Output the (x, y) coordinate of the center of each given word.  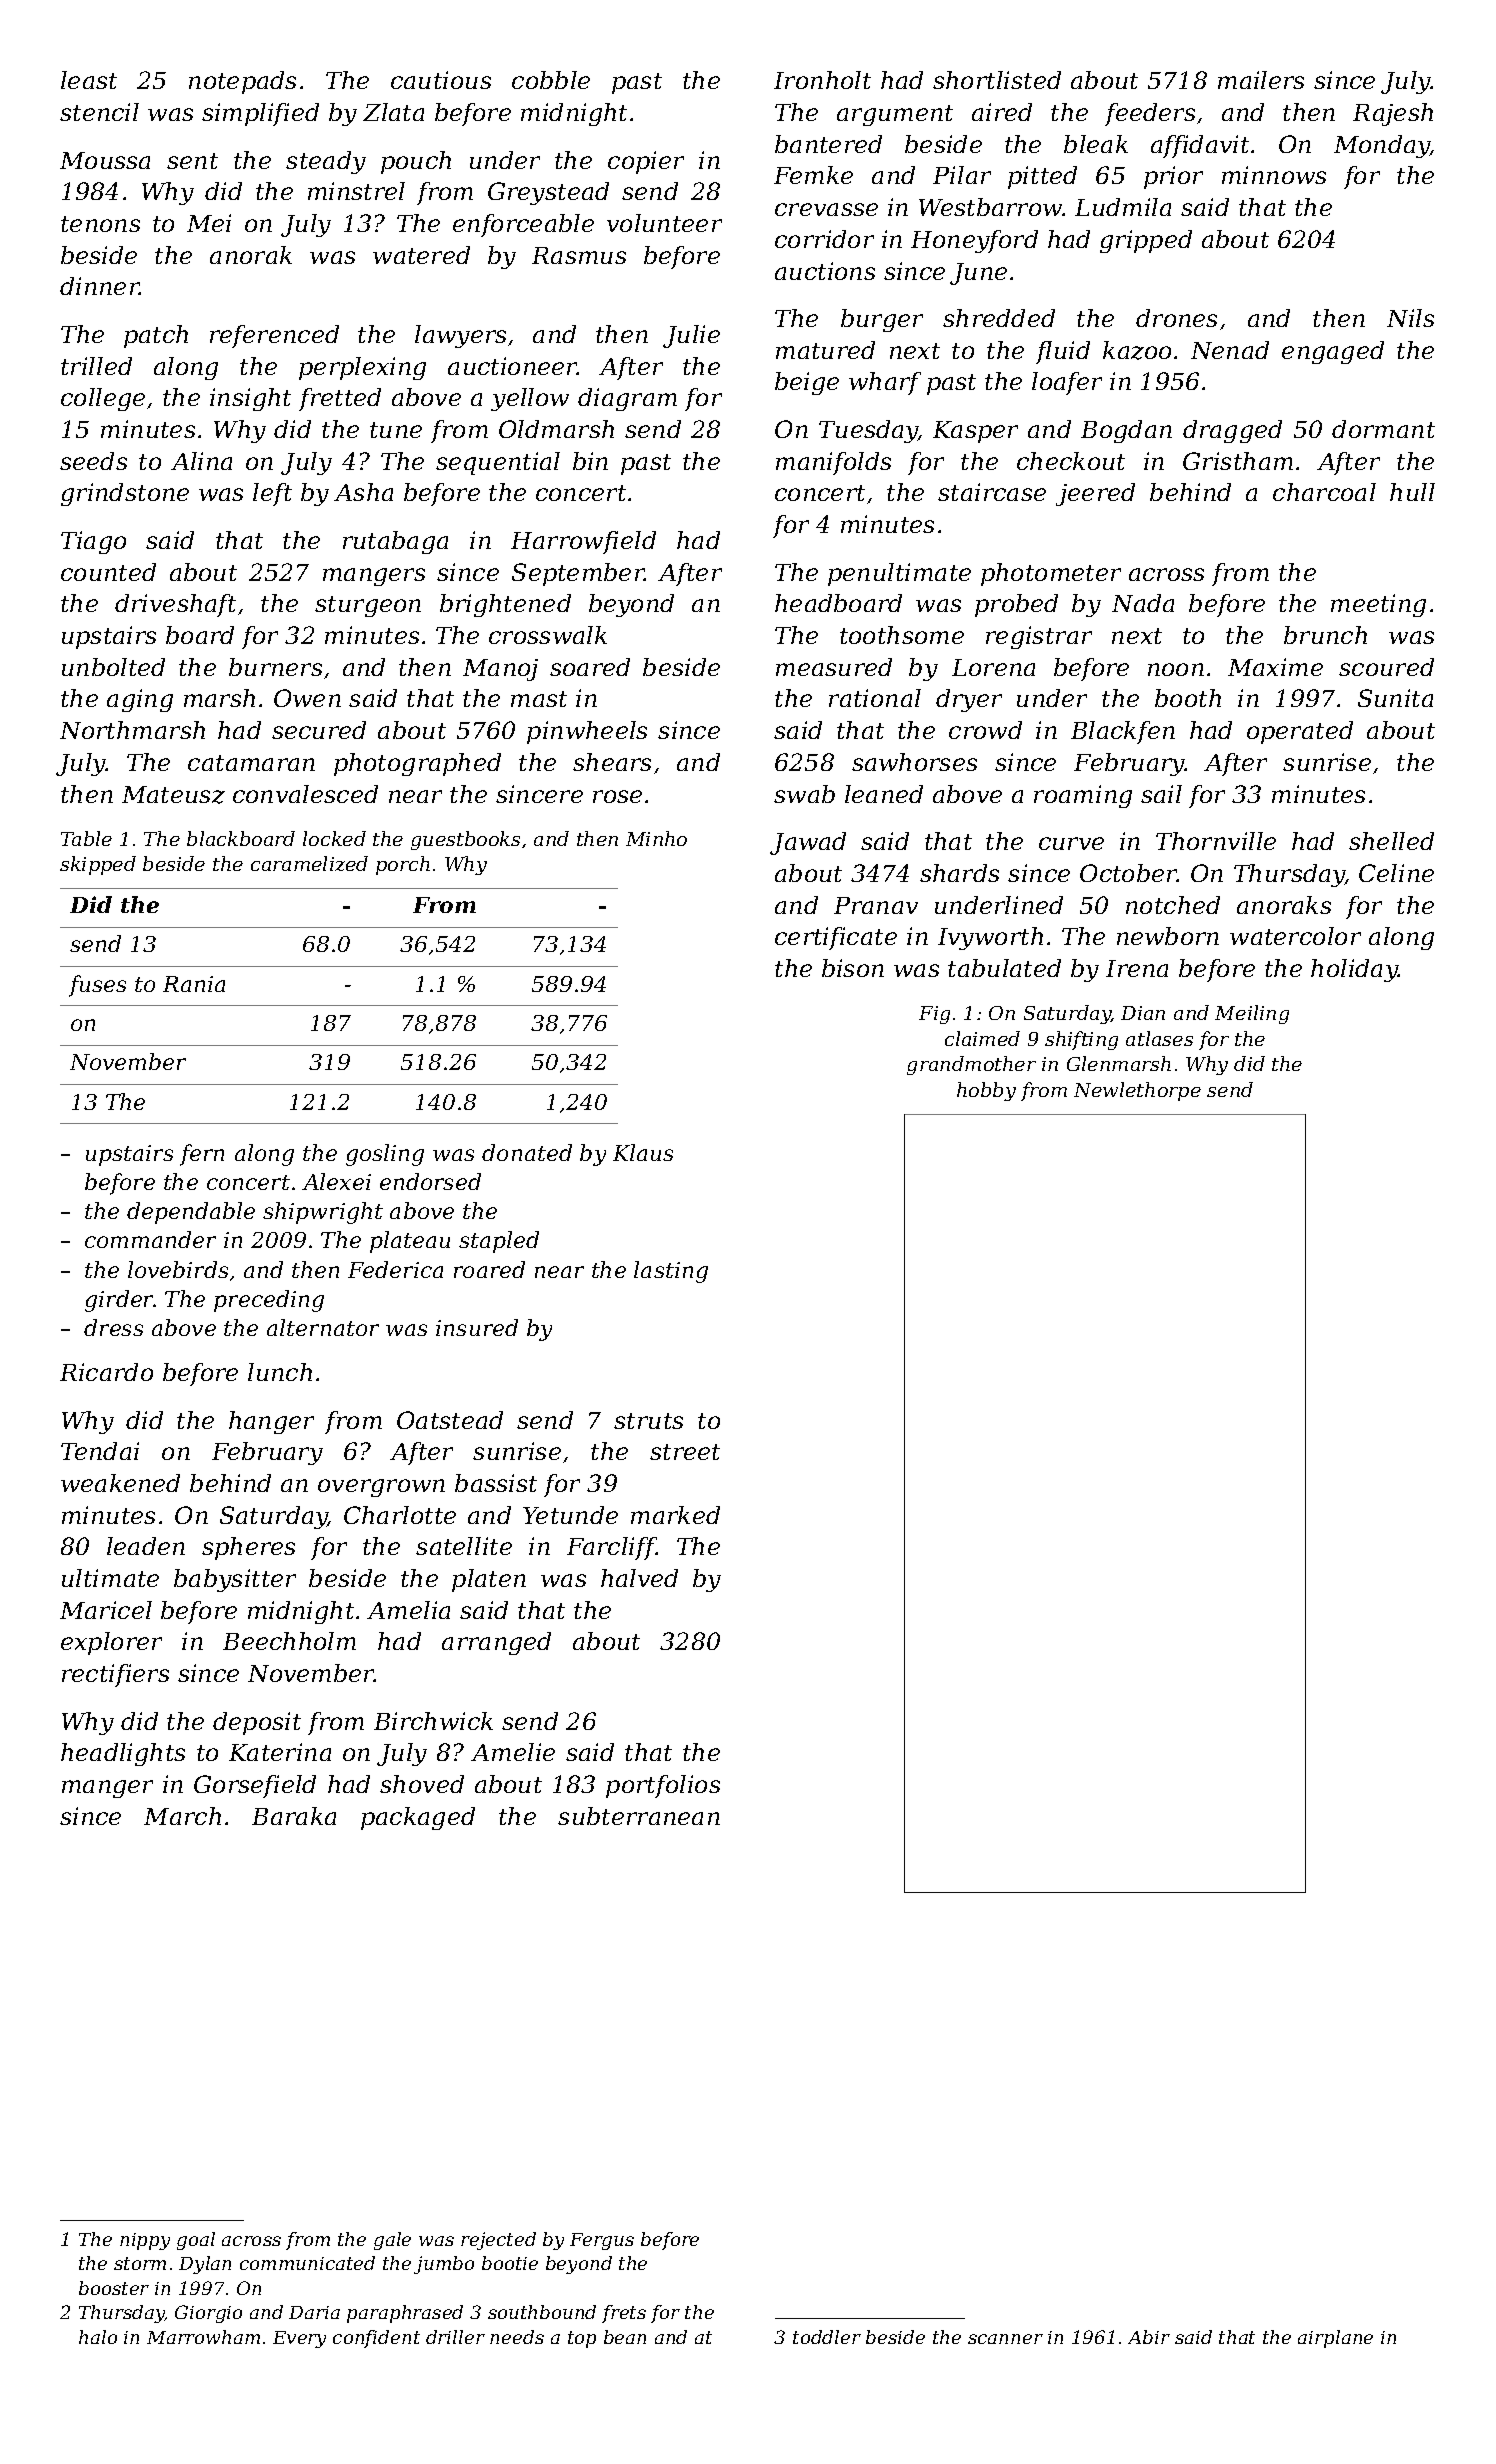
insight (250, 399)
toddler (827, 2337)
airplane (1335, 2339)
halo (98, 2337)
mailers (1261, 80)
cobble (551, 80)
